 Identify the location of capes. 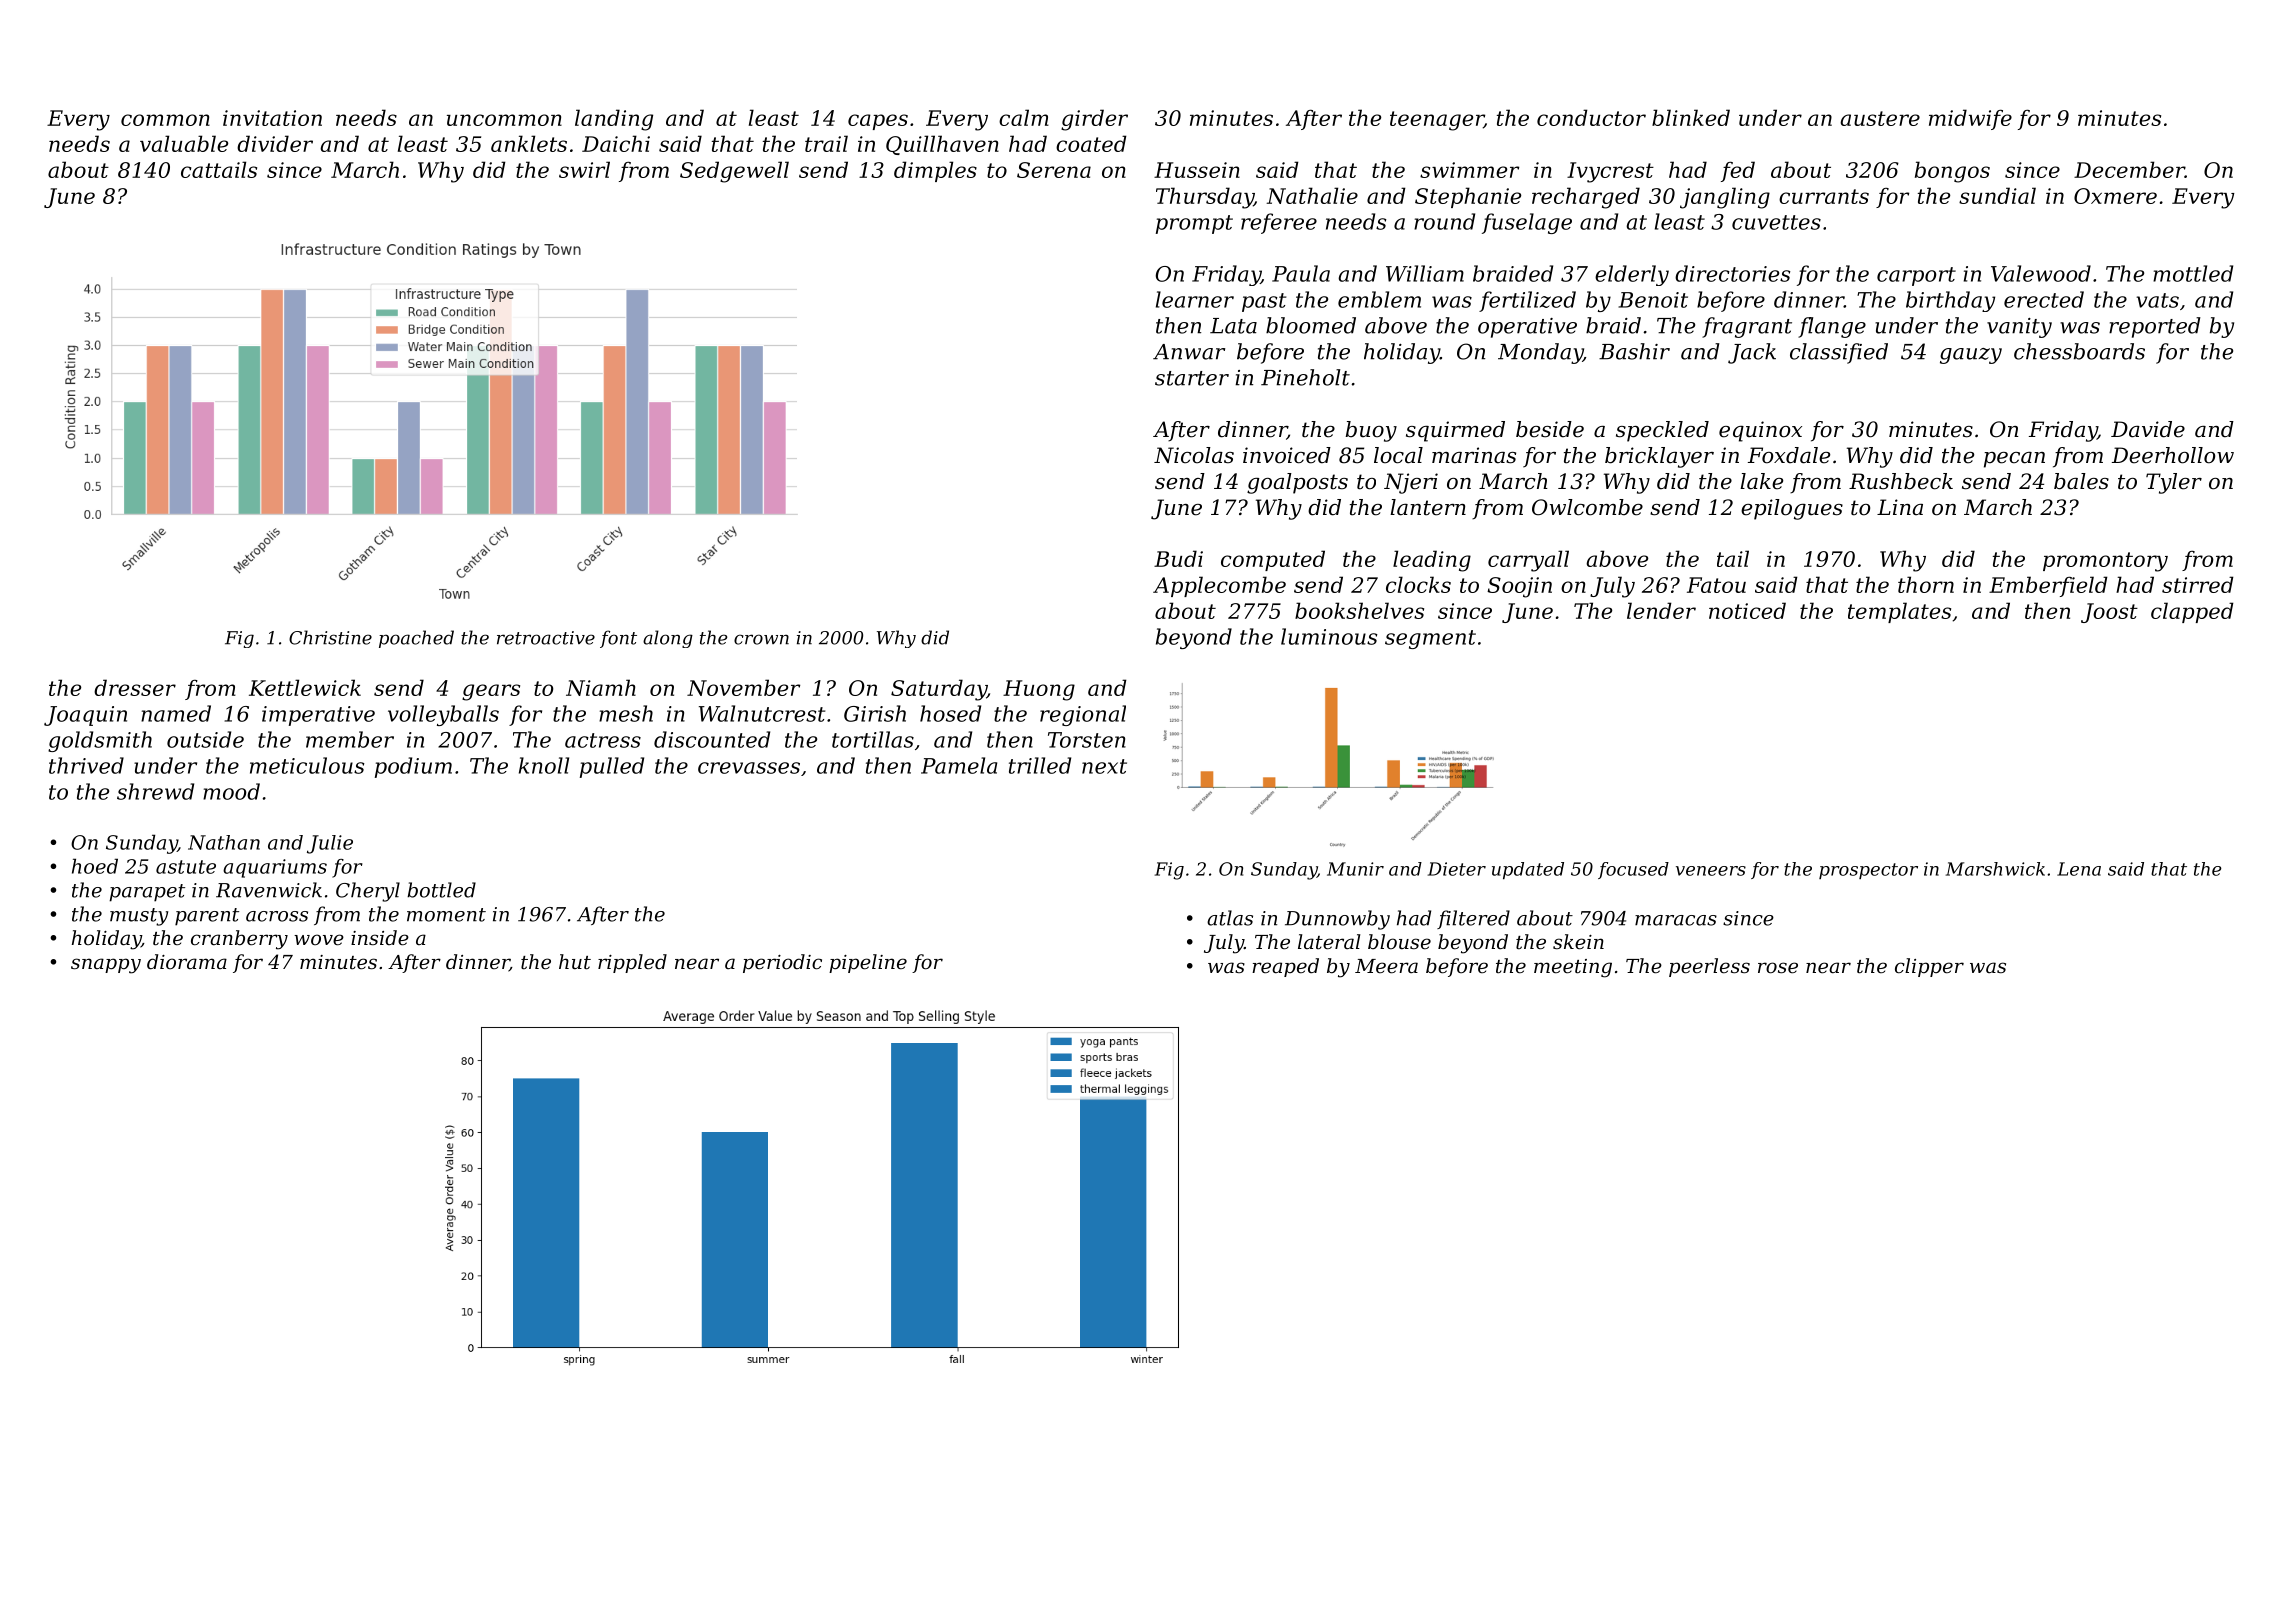
(878, 122).
